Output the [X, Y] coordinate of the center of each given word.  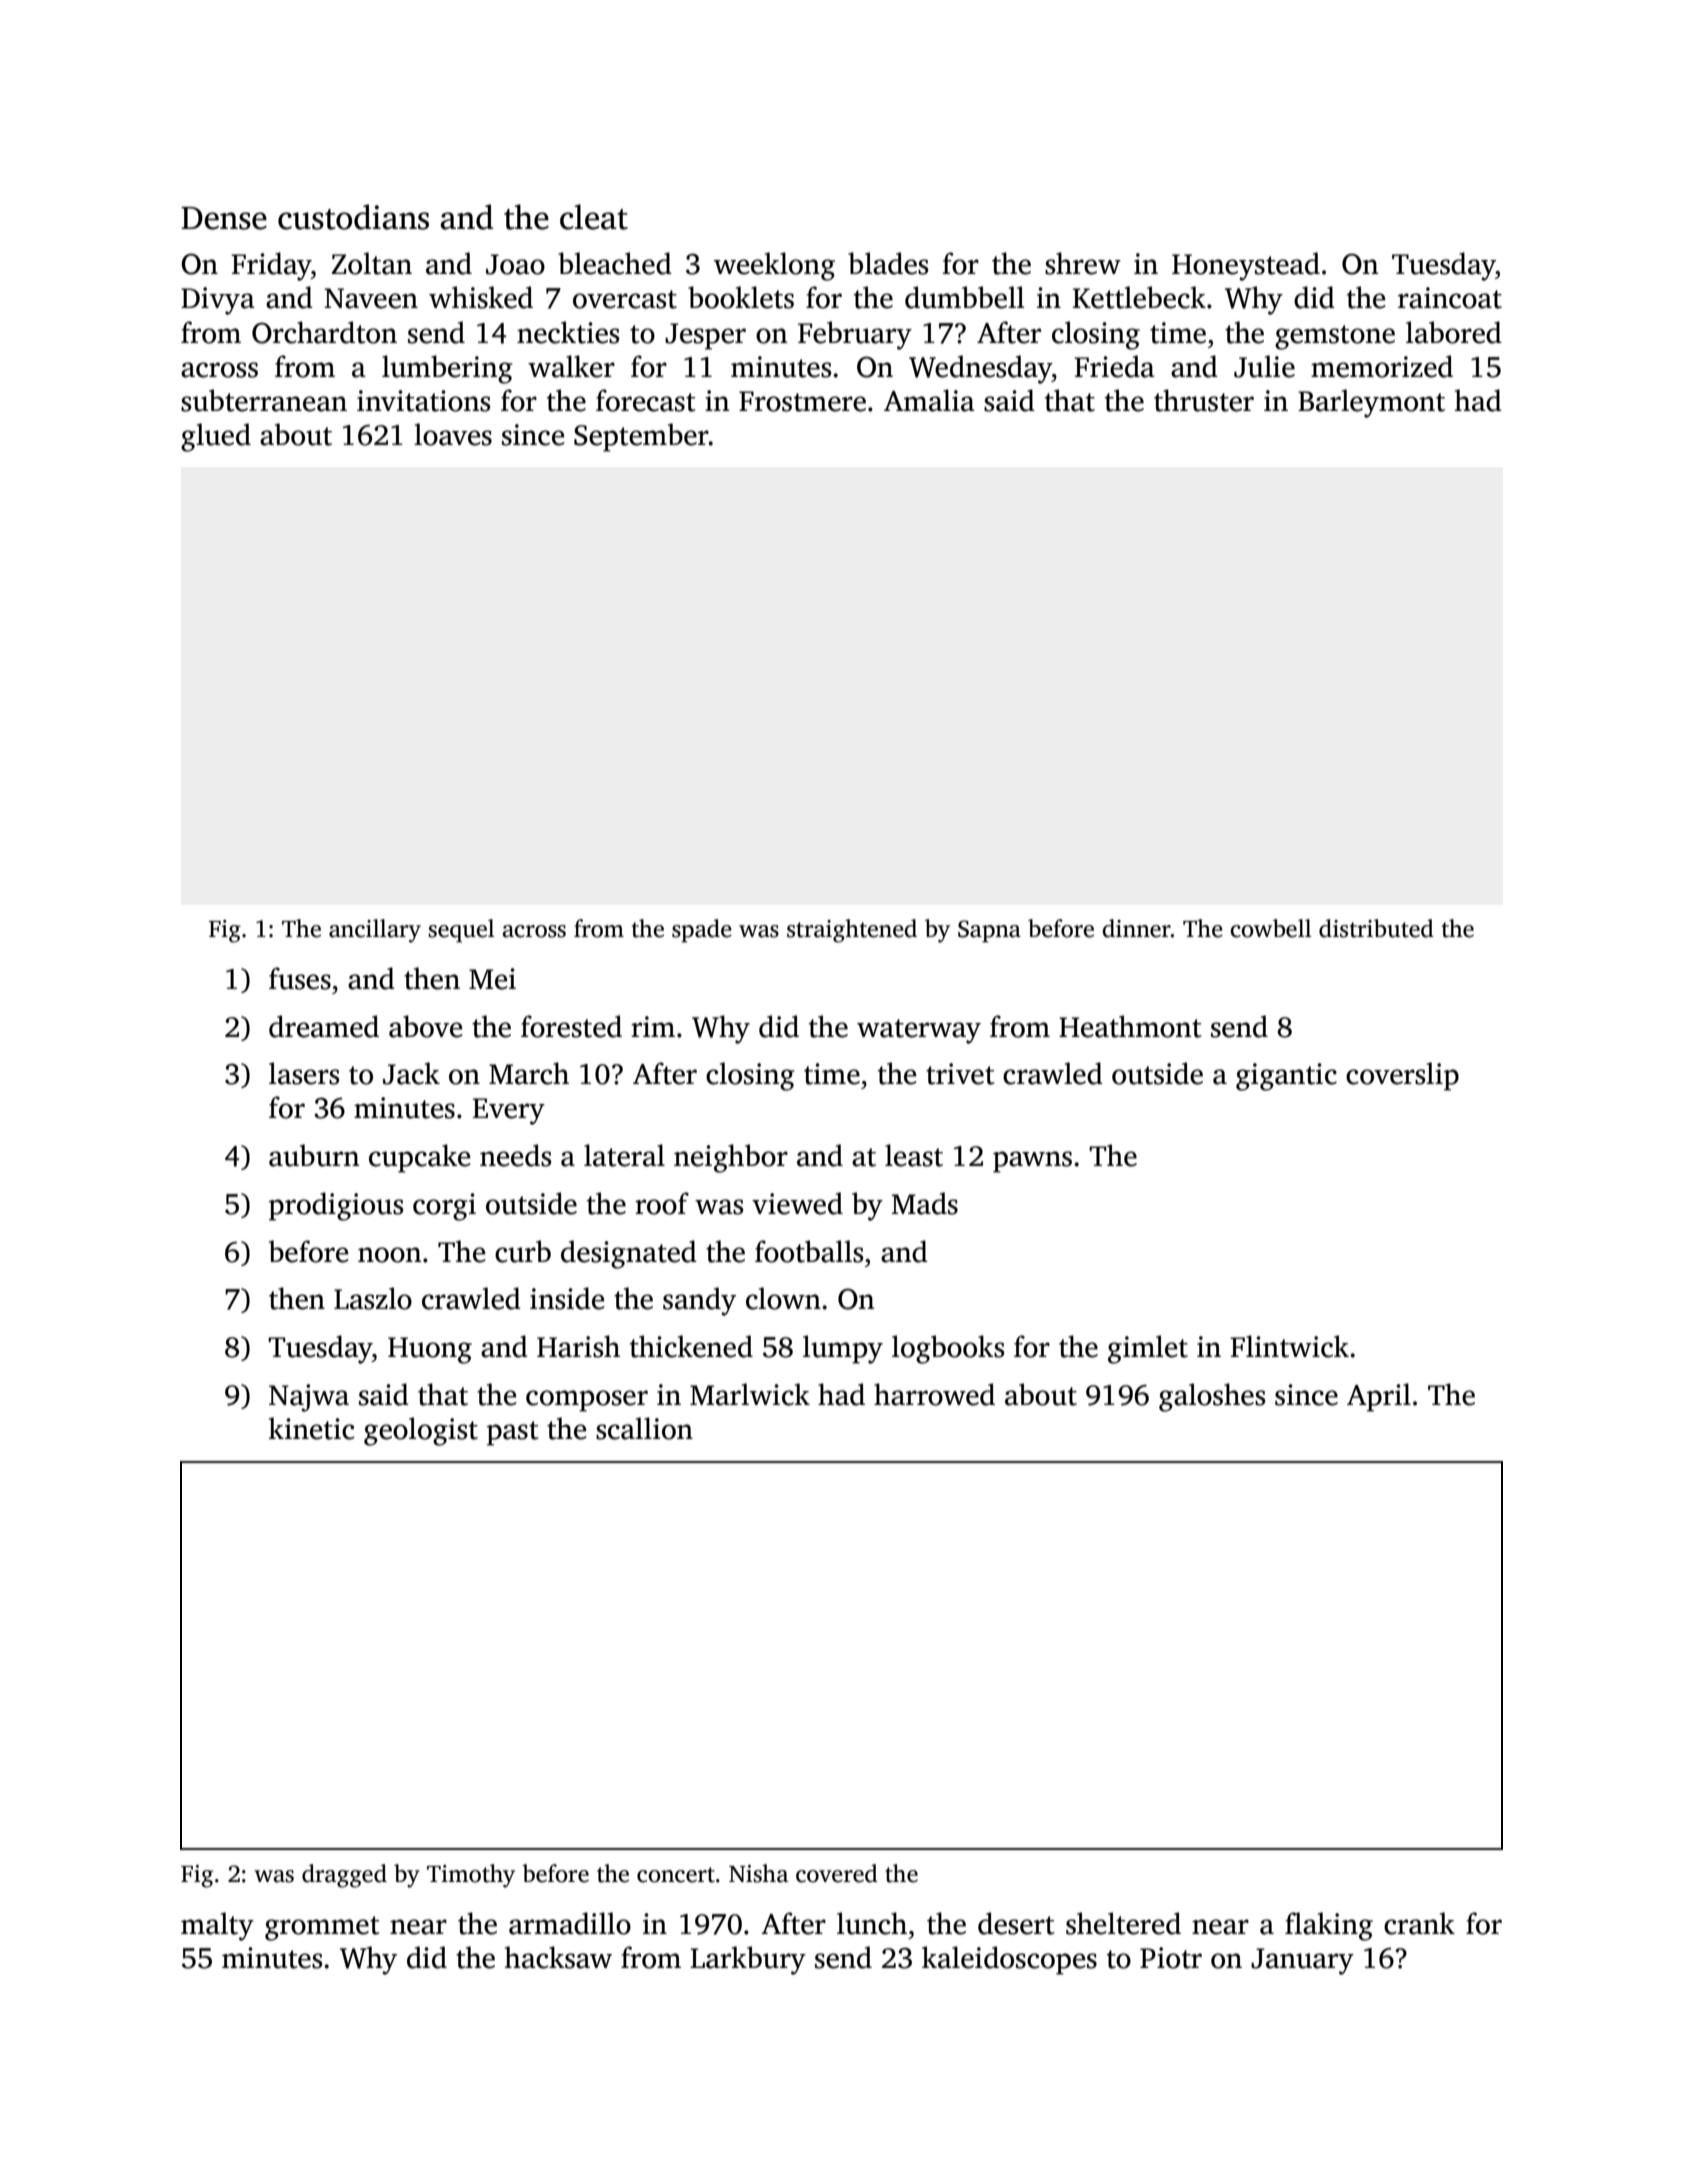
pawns [1032, 1162]
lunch [872, 1923]
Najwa [309, 1398]
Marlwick [750, 1394]
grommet [322, 1928]
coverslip [1402, 1076]
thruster [1204, 400]
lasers [304, 1073]
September [641, 437]
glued [216, 437]
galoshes [1212, 1397]
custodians [353, 217]
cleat [594, 217]
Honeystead [1246, 266]
